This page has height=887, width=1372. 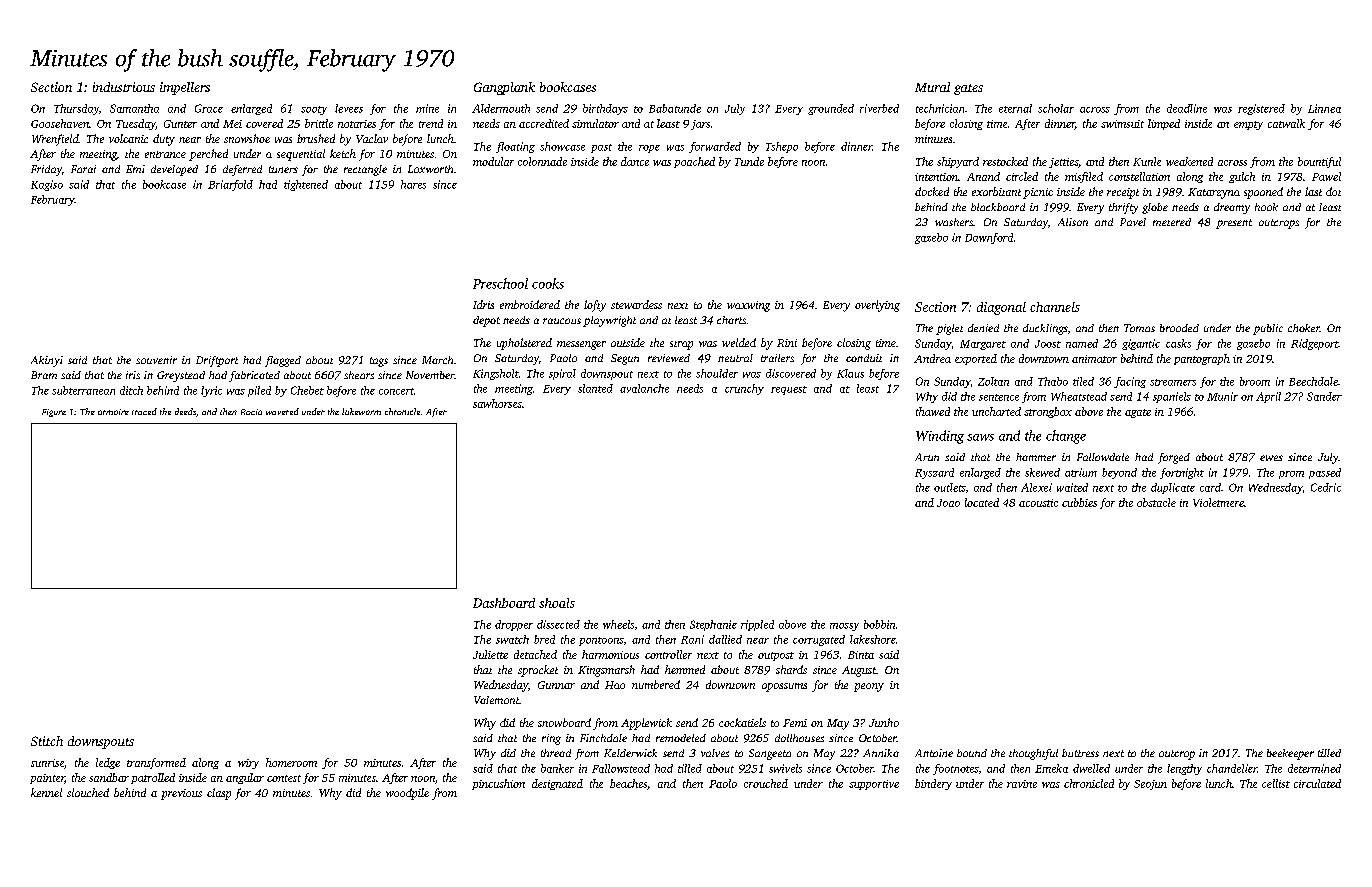 I want to click on supportive, so click(x=874, y=785).
